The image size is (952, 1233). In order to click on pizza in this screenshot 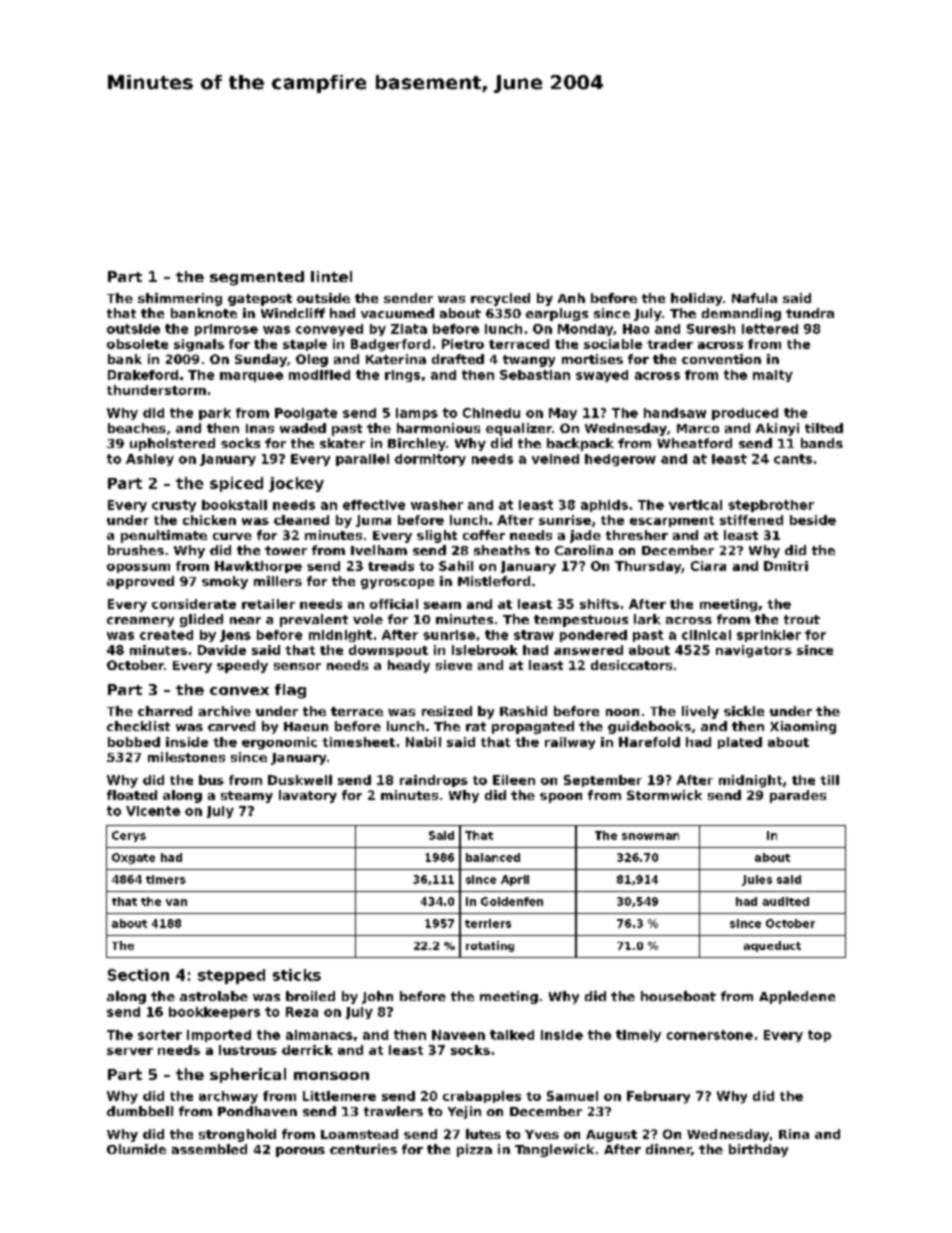, I will do `click(474, 1150)`.
